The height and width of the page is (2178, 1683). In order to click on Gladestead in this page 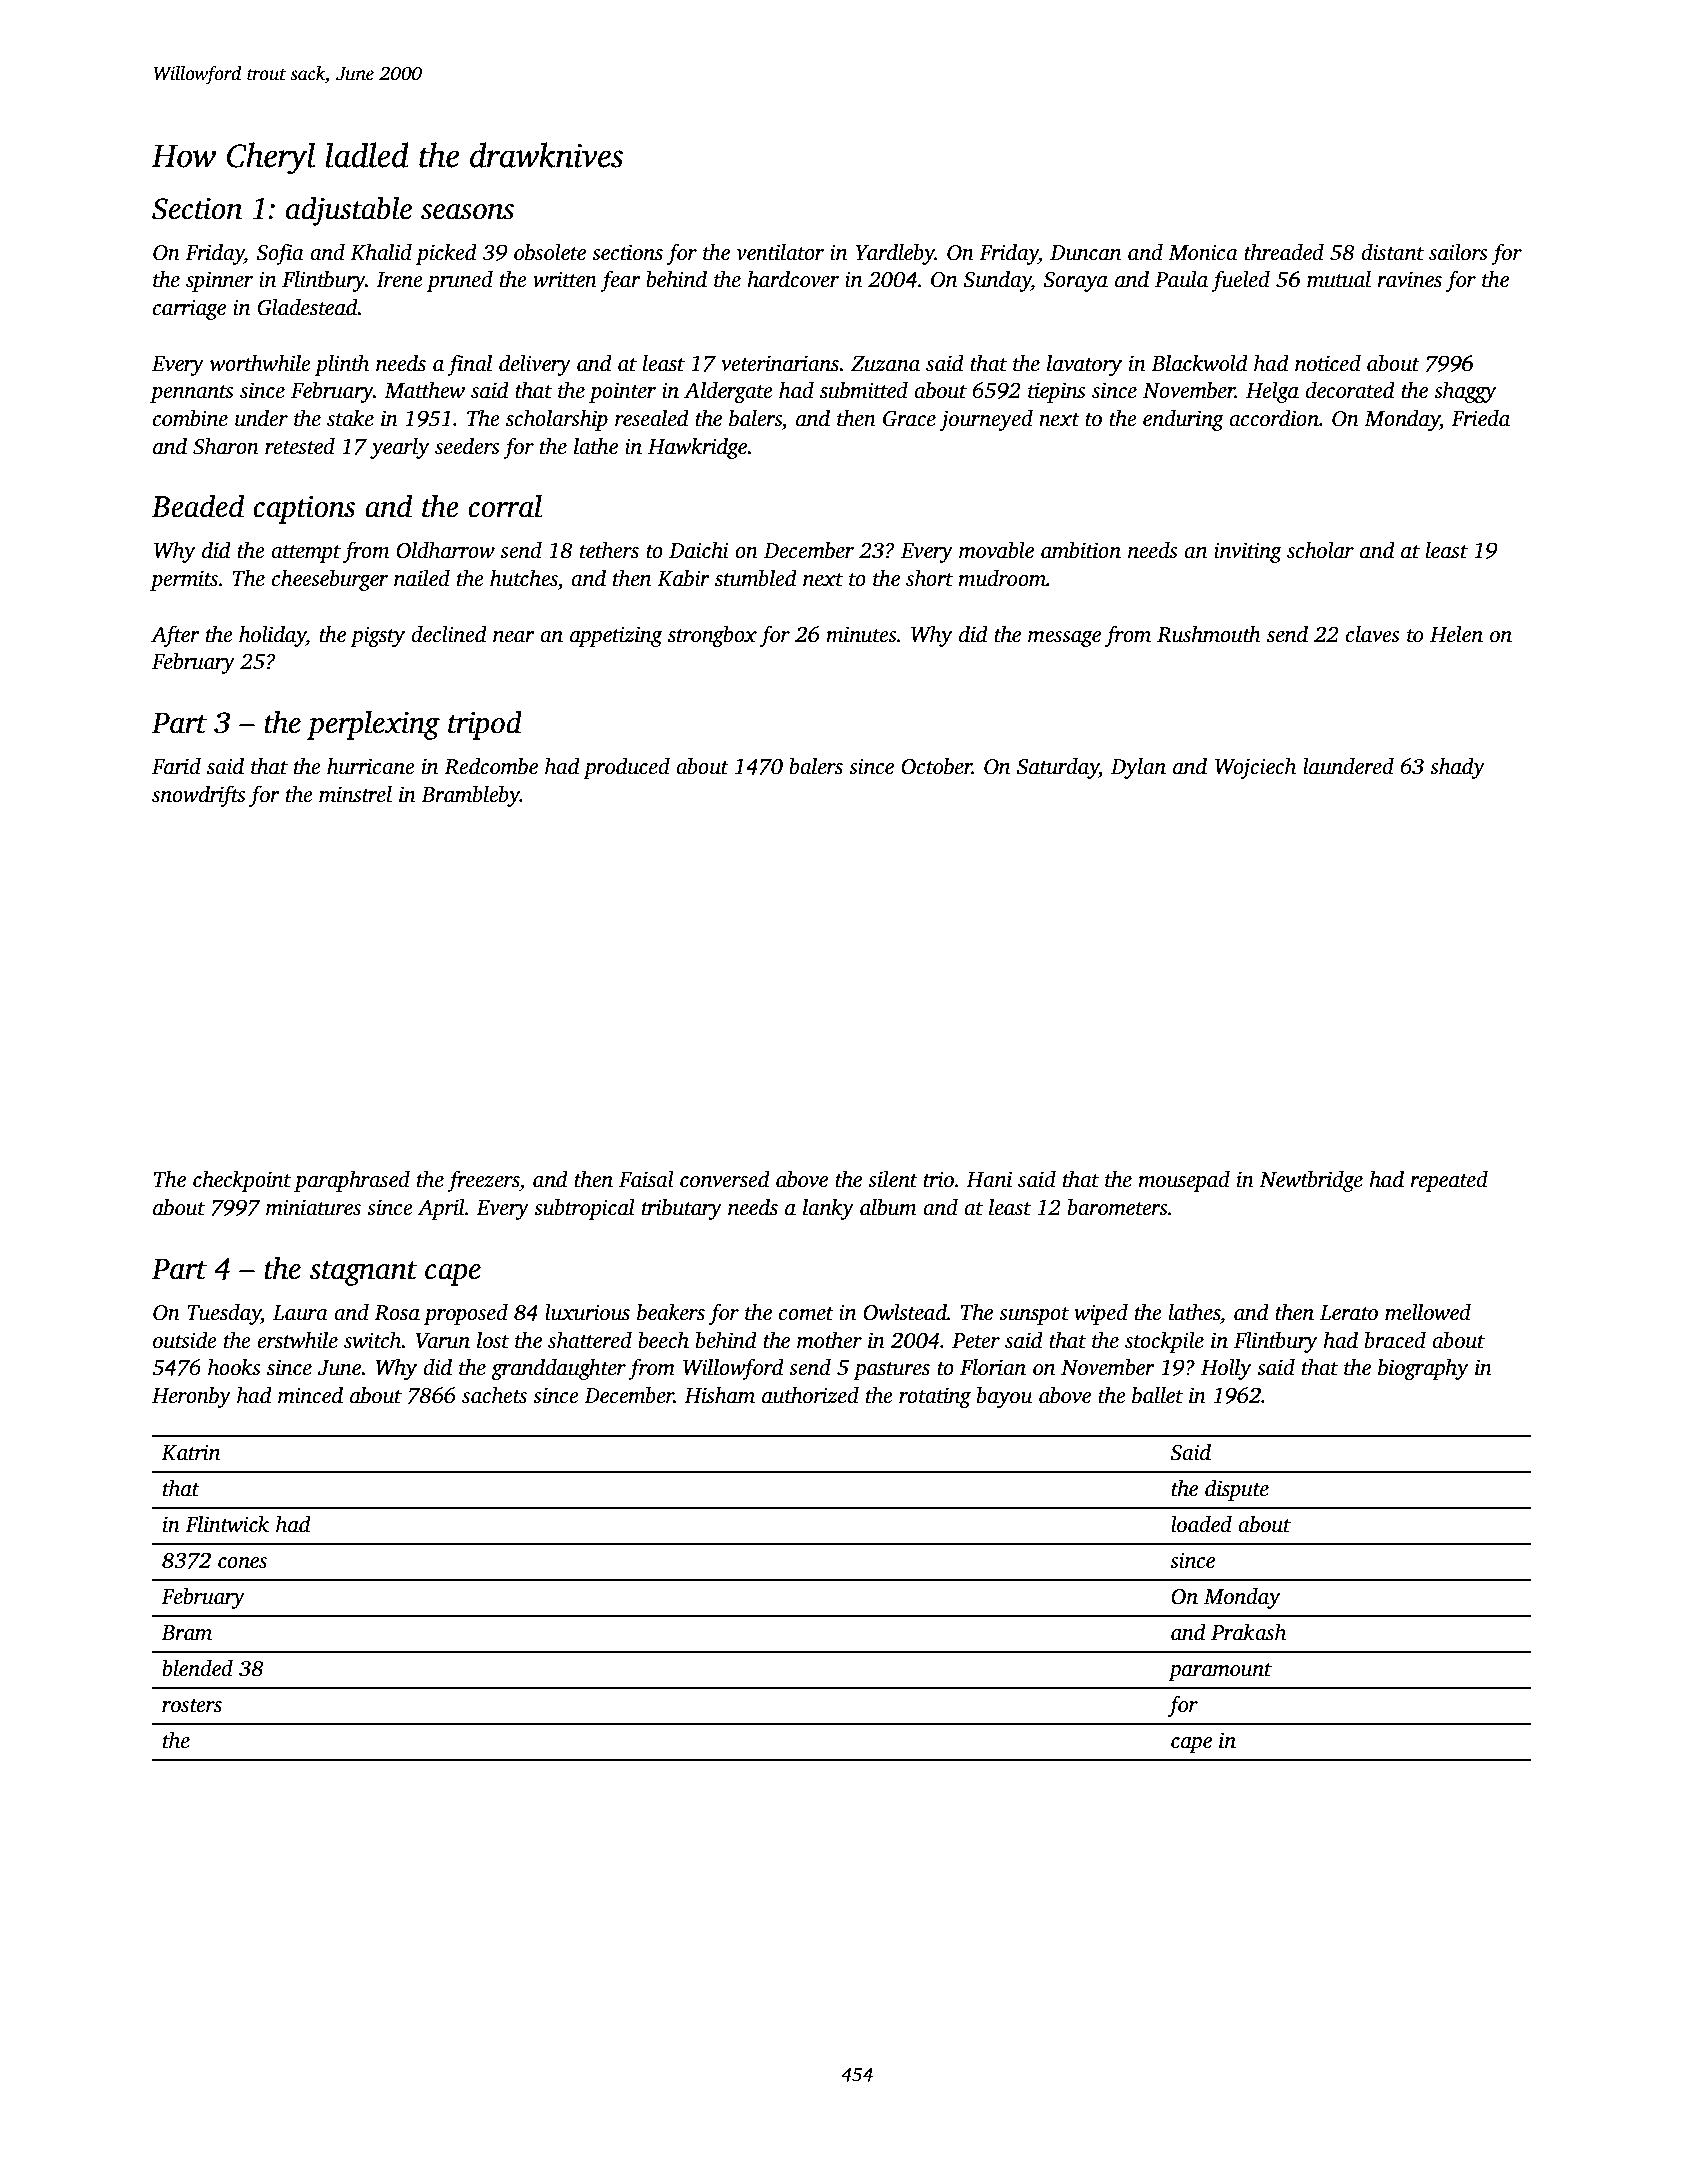, I will do `click(307, 307)`.
